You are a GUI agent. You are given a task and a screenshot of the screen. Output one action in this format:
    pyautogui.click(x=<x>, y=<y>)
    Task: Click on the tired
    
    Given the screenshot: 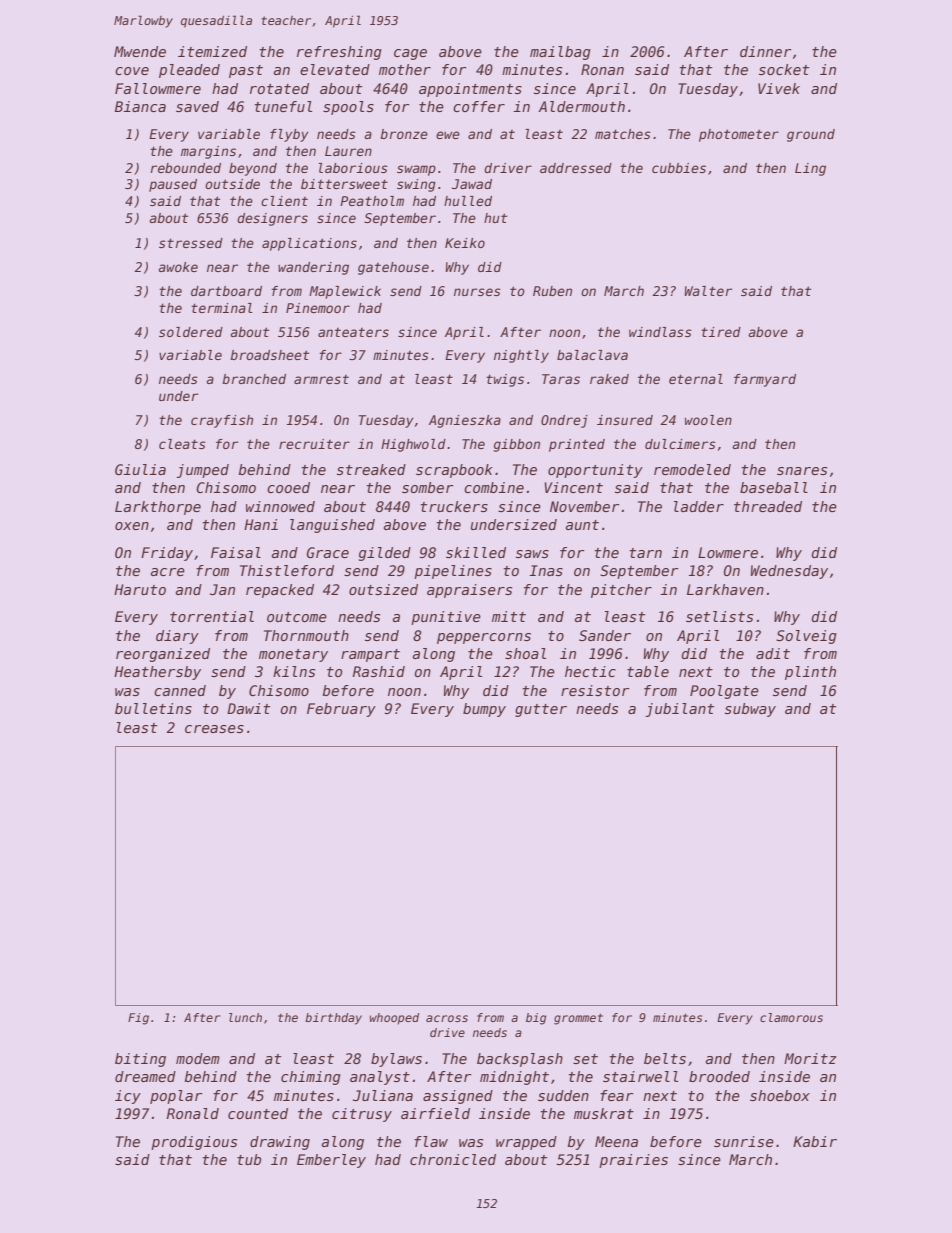 What is the action you would take?
    pyautogui.click(x=721, y=332)
